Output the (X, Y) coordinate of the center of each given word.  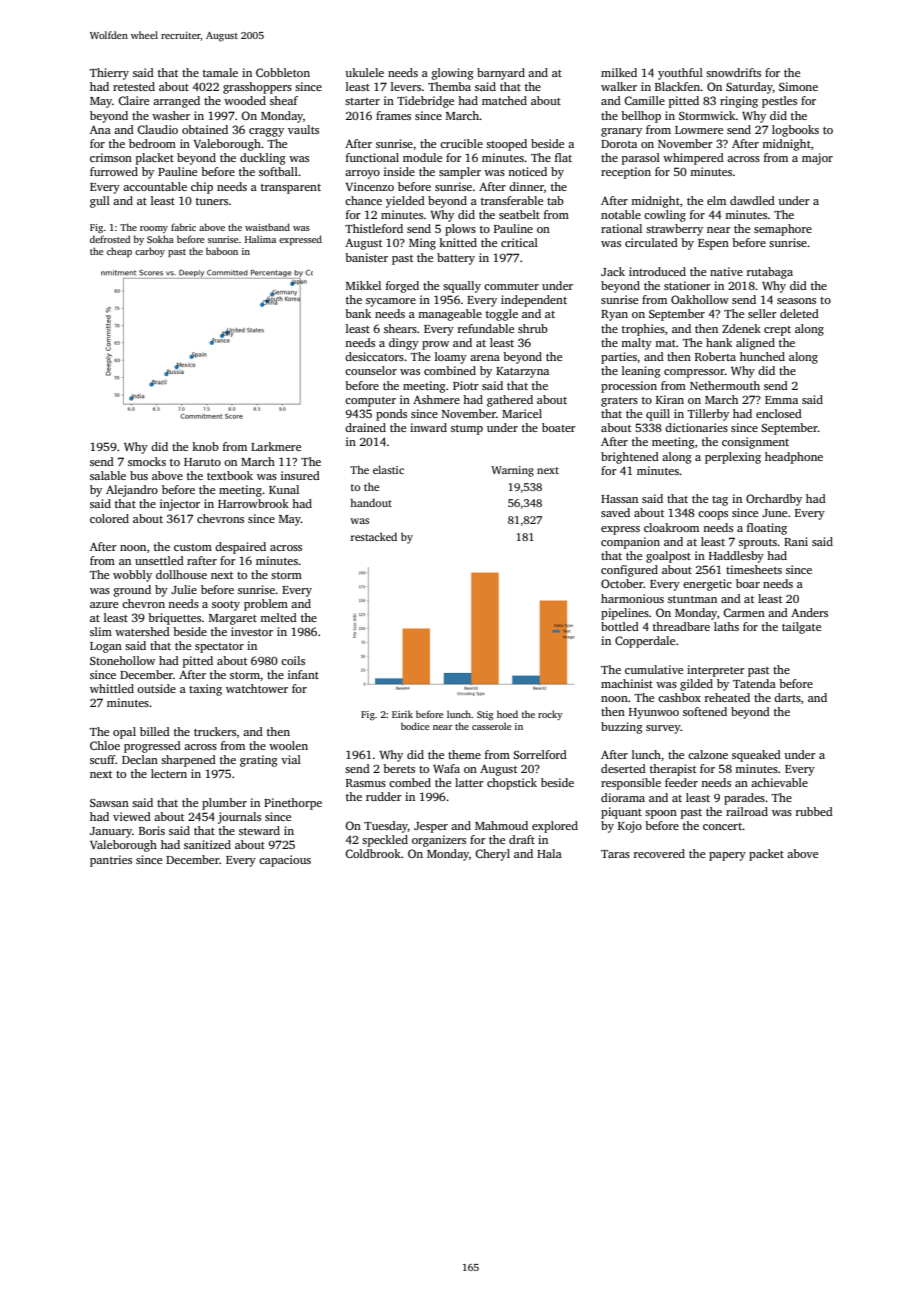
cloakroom (671, 527)
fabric (183, 227)
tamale (220, 72)
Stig (485, 716)
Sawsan (109, 803)
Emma (781, 400)
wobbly (132, 576)
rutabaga (770, 273)
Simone (798, 86)
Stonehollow (122, 660)
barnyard (501, 74)
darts (787, 697)
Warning (512, 471)
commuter (511, 286)
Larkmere (276, 446)
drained (365, 427)
